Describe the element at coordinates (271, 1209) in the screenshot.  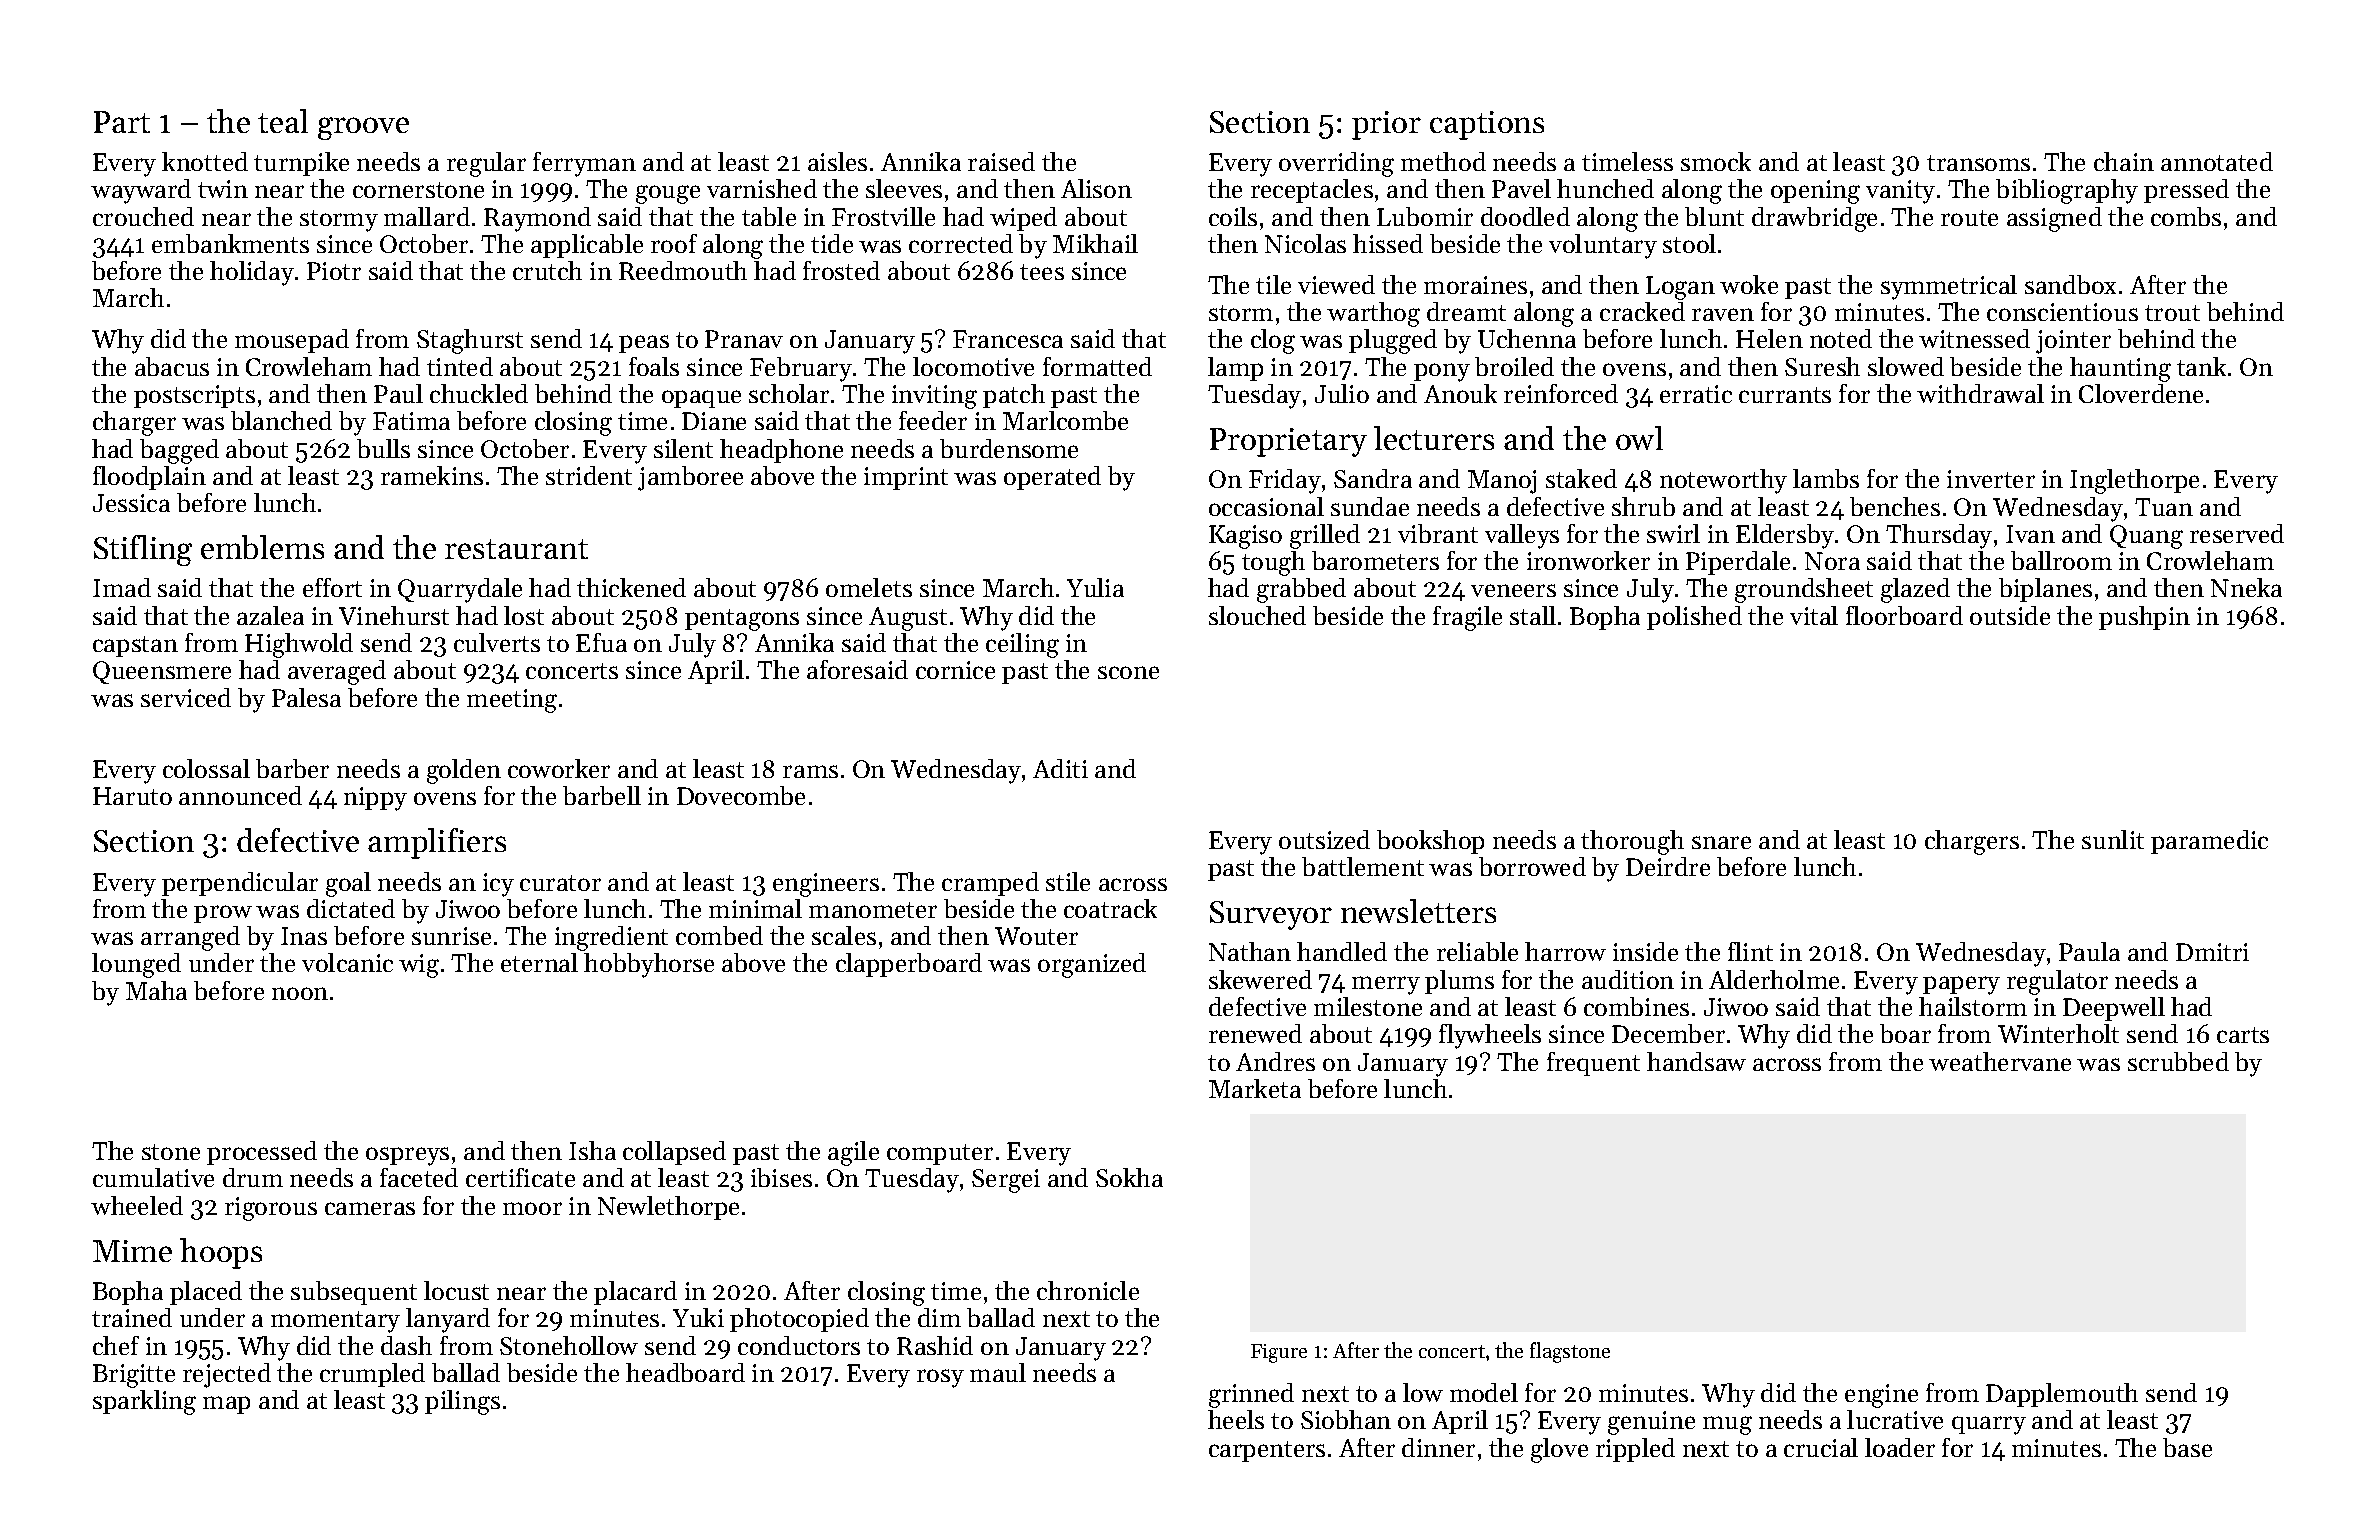
I see `rigorous` at that location.
